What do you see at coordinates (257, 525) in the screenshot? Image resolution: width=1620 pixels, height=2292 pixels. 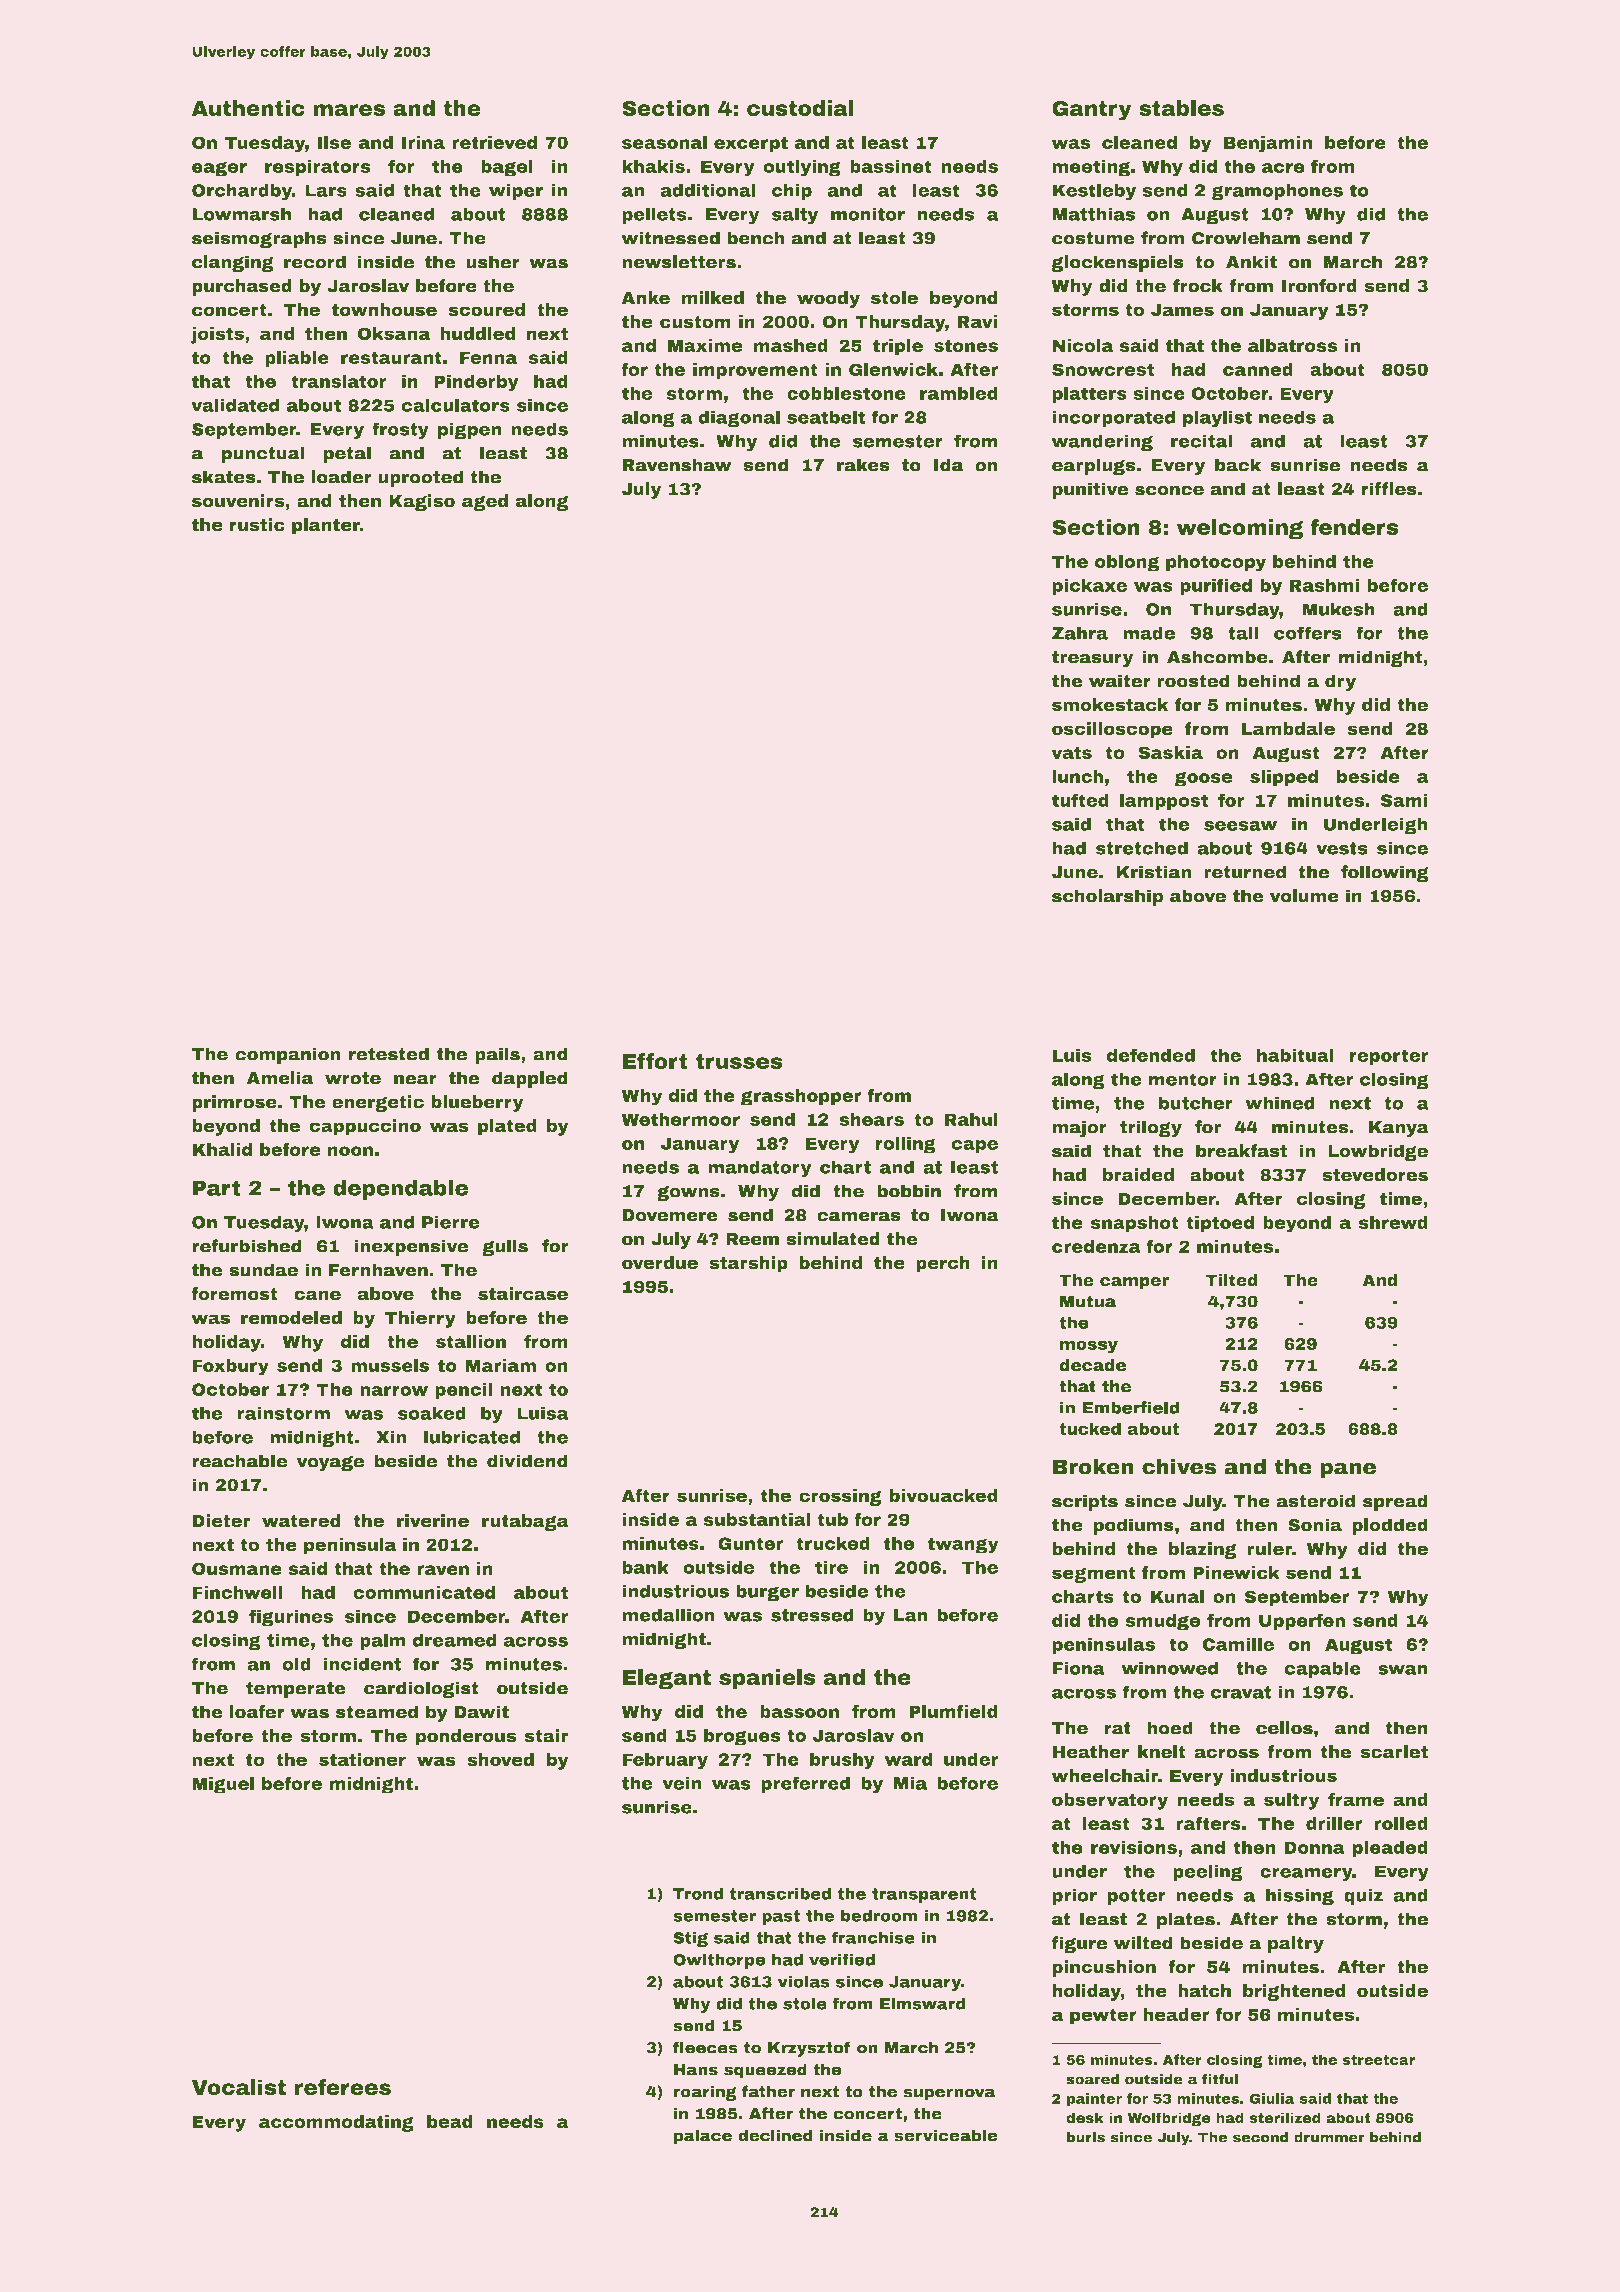 I see `rustic` at bounding box center [257, 525].
